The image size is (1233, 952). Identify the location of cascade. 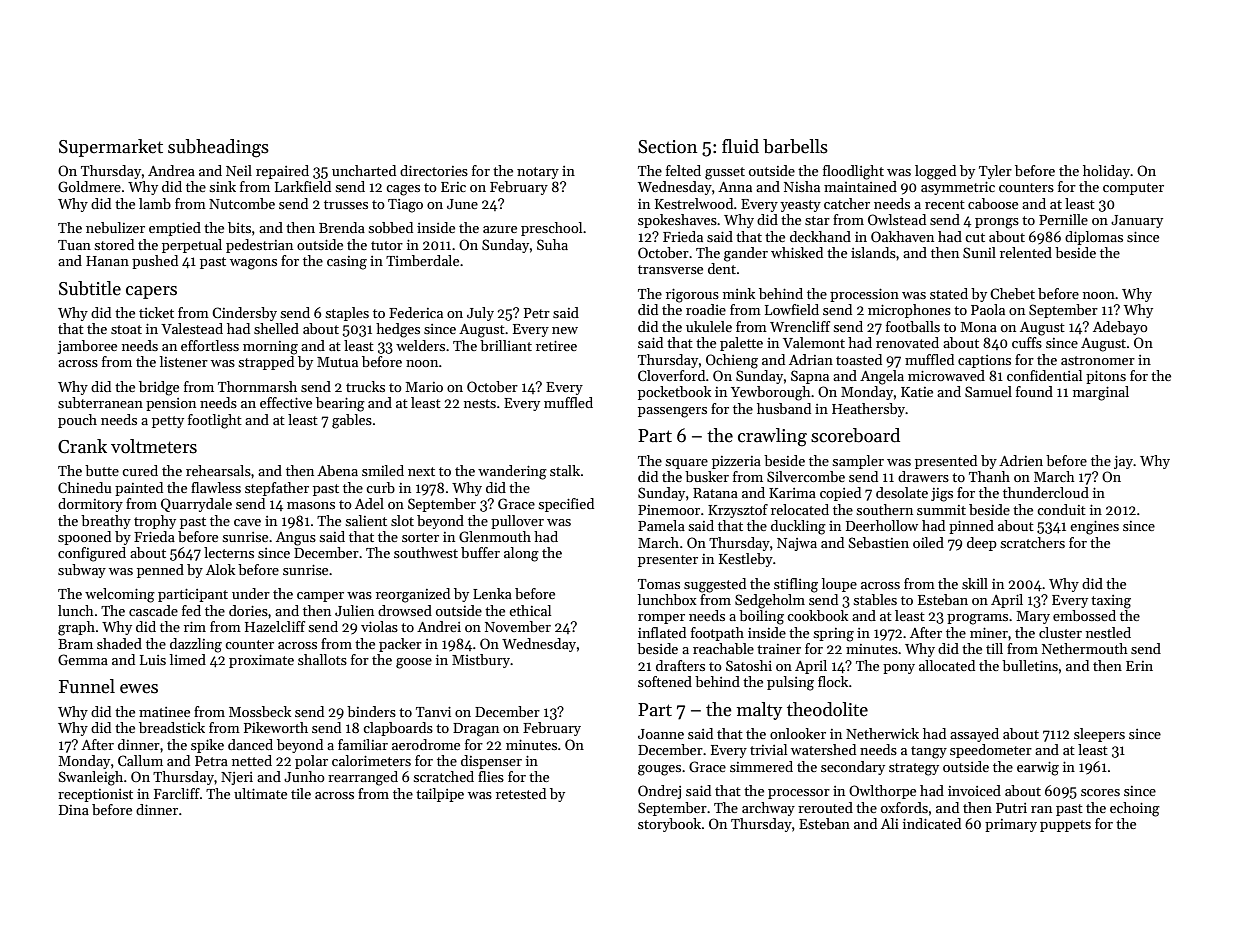
(153, 610).
